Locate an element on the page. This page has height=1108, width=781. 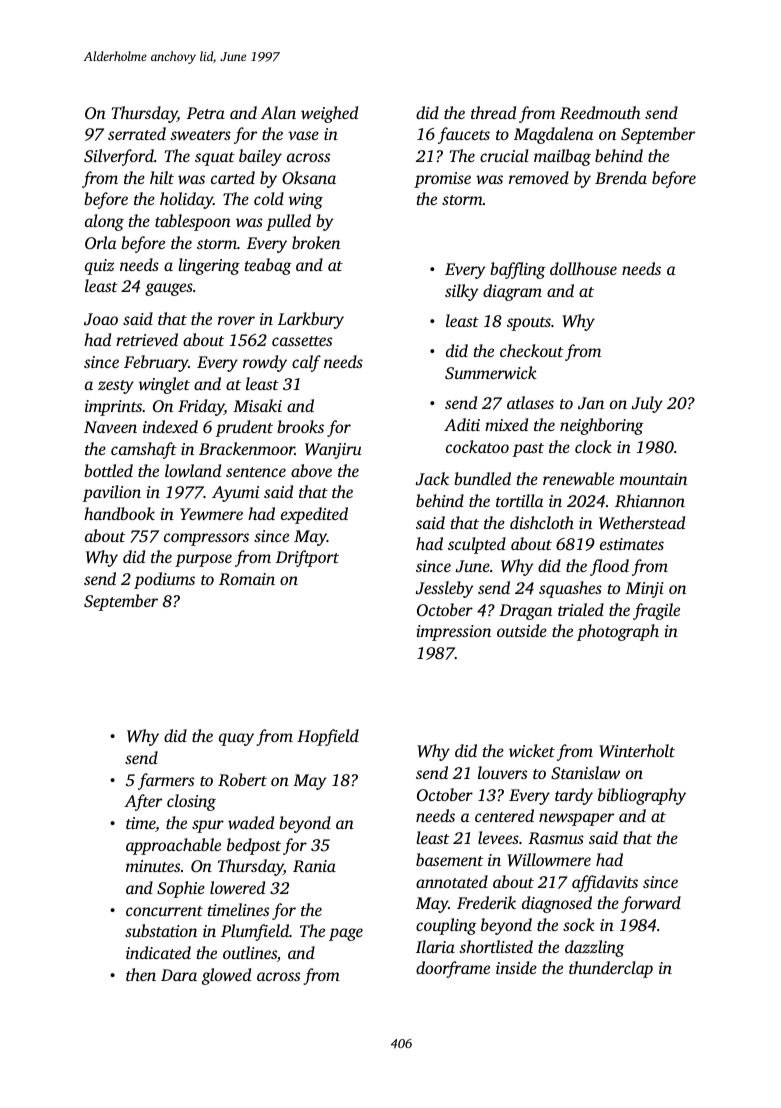
thunderclap is located at coordinates (611, 969).
